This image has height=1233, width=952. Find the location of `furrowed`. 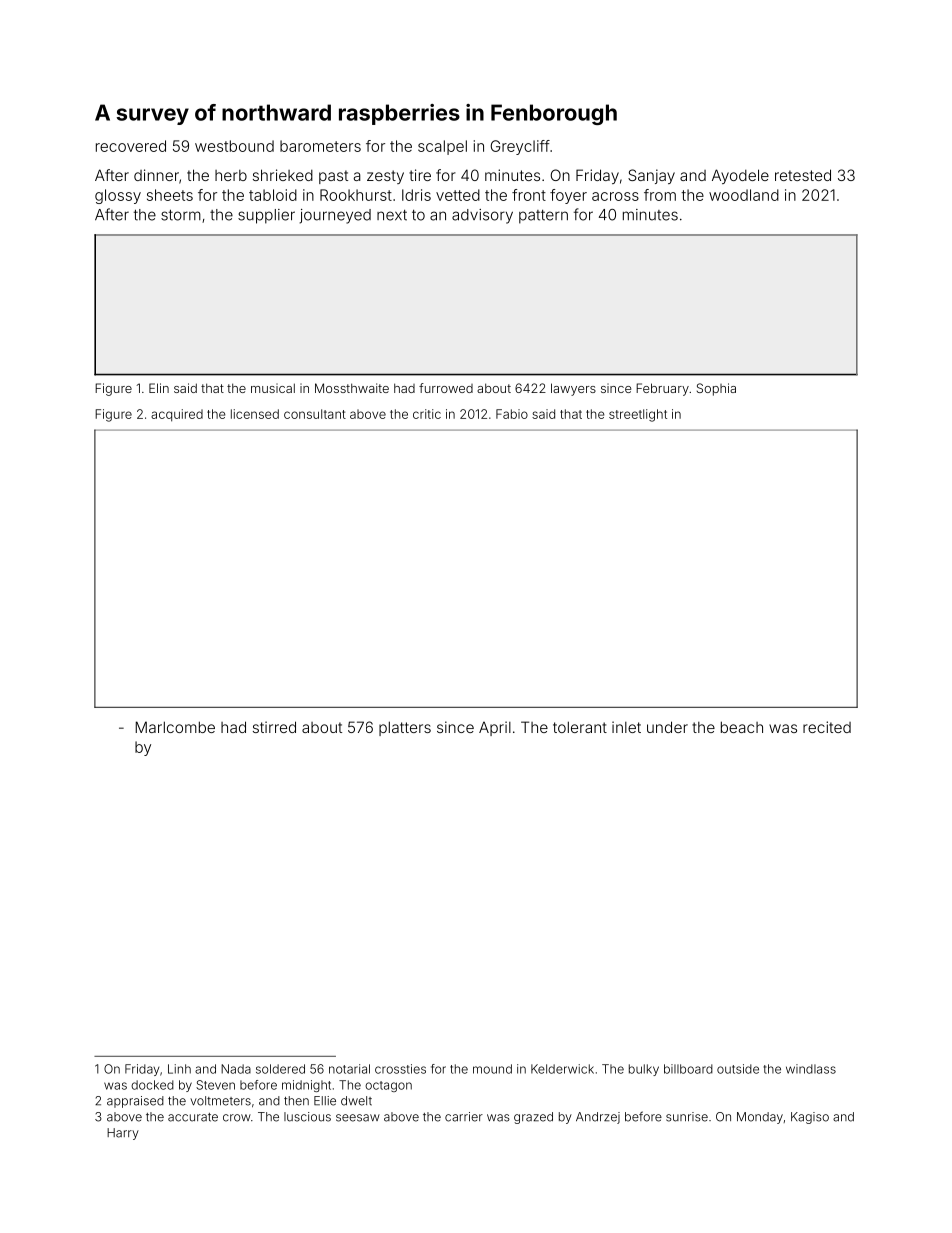

furrowed is located at coordinates (446, 388).
